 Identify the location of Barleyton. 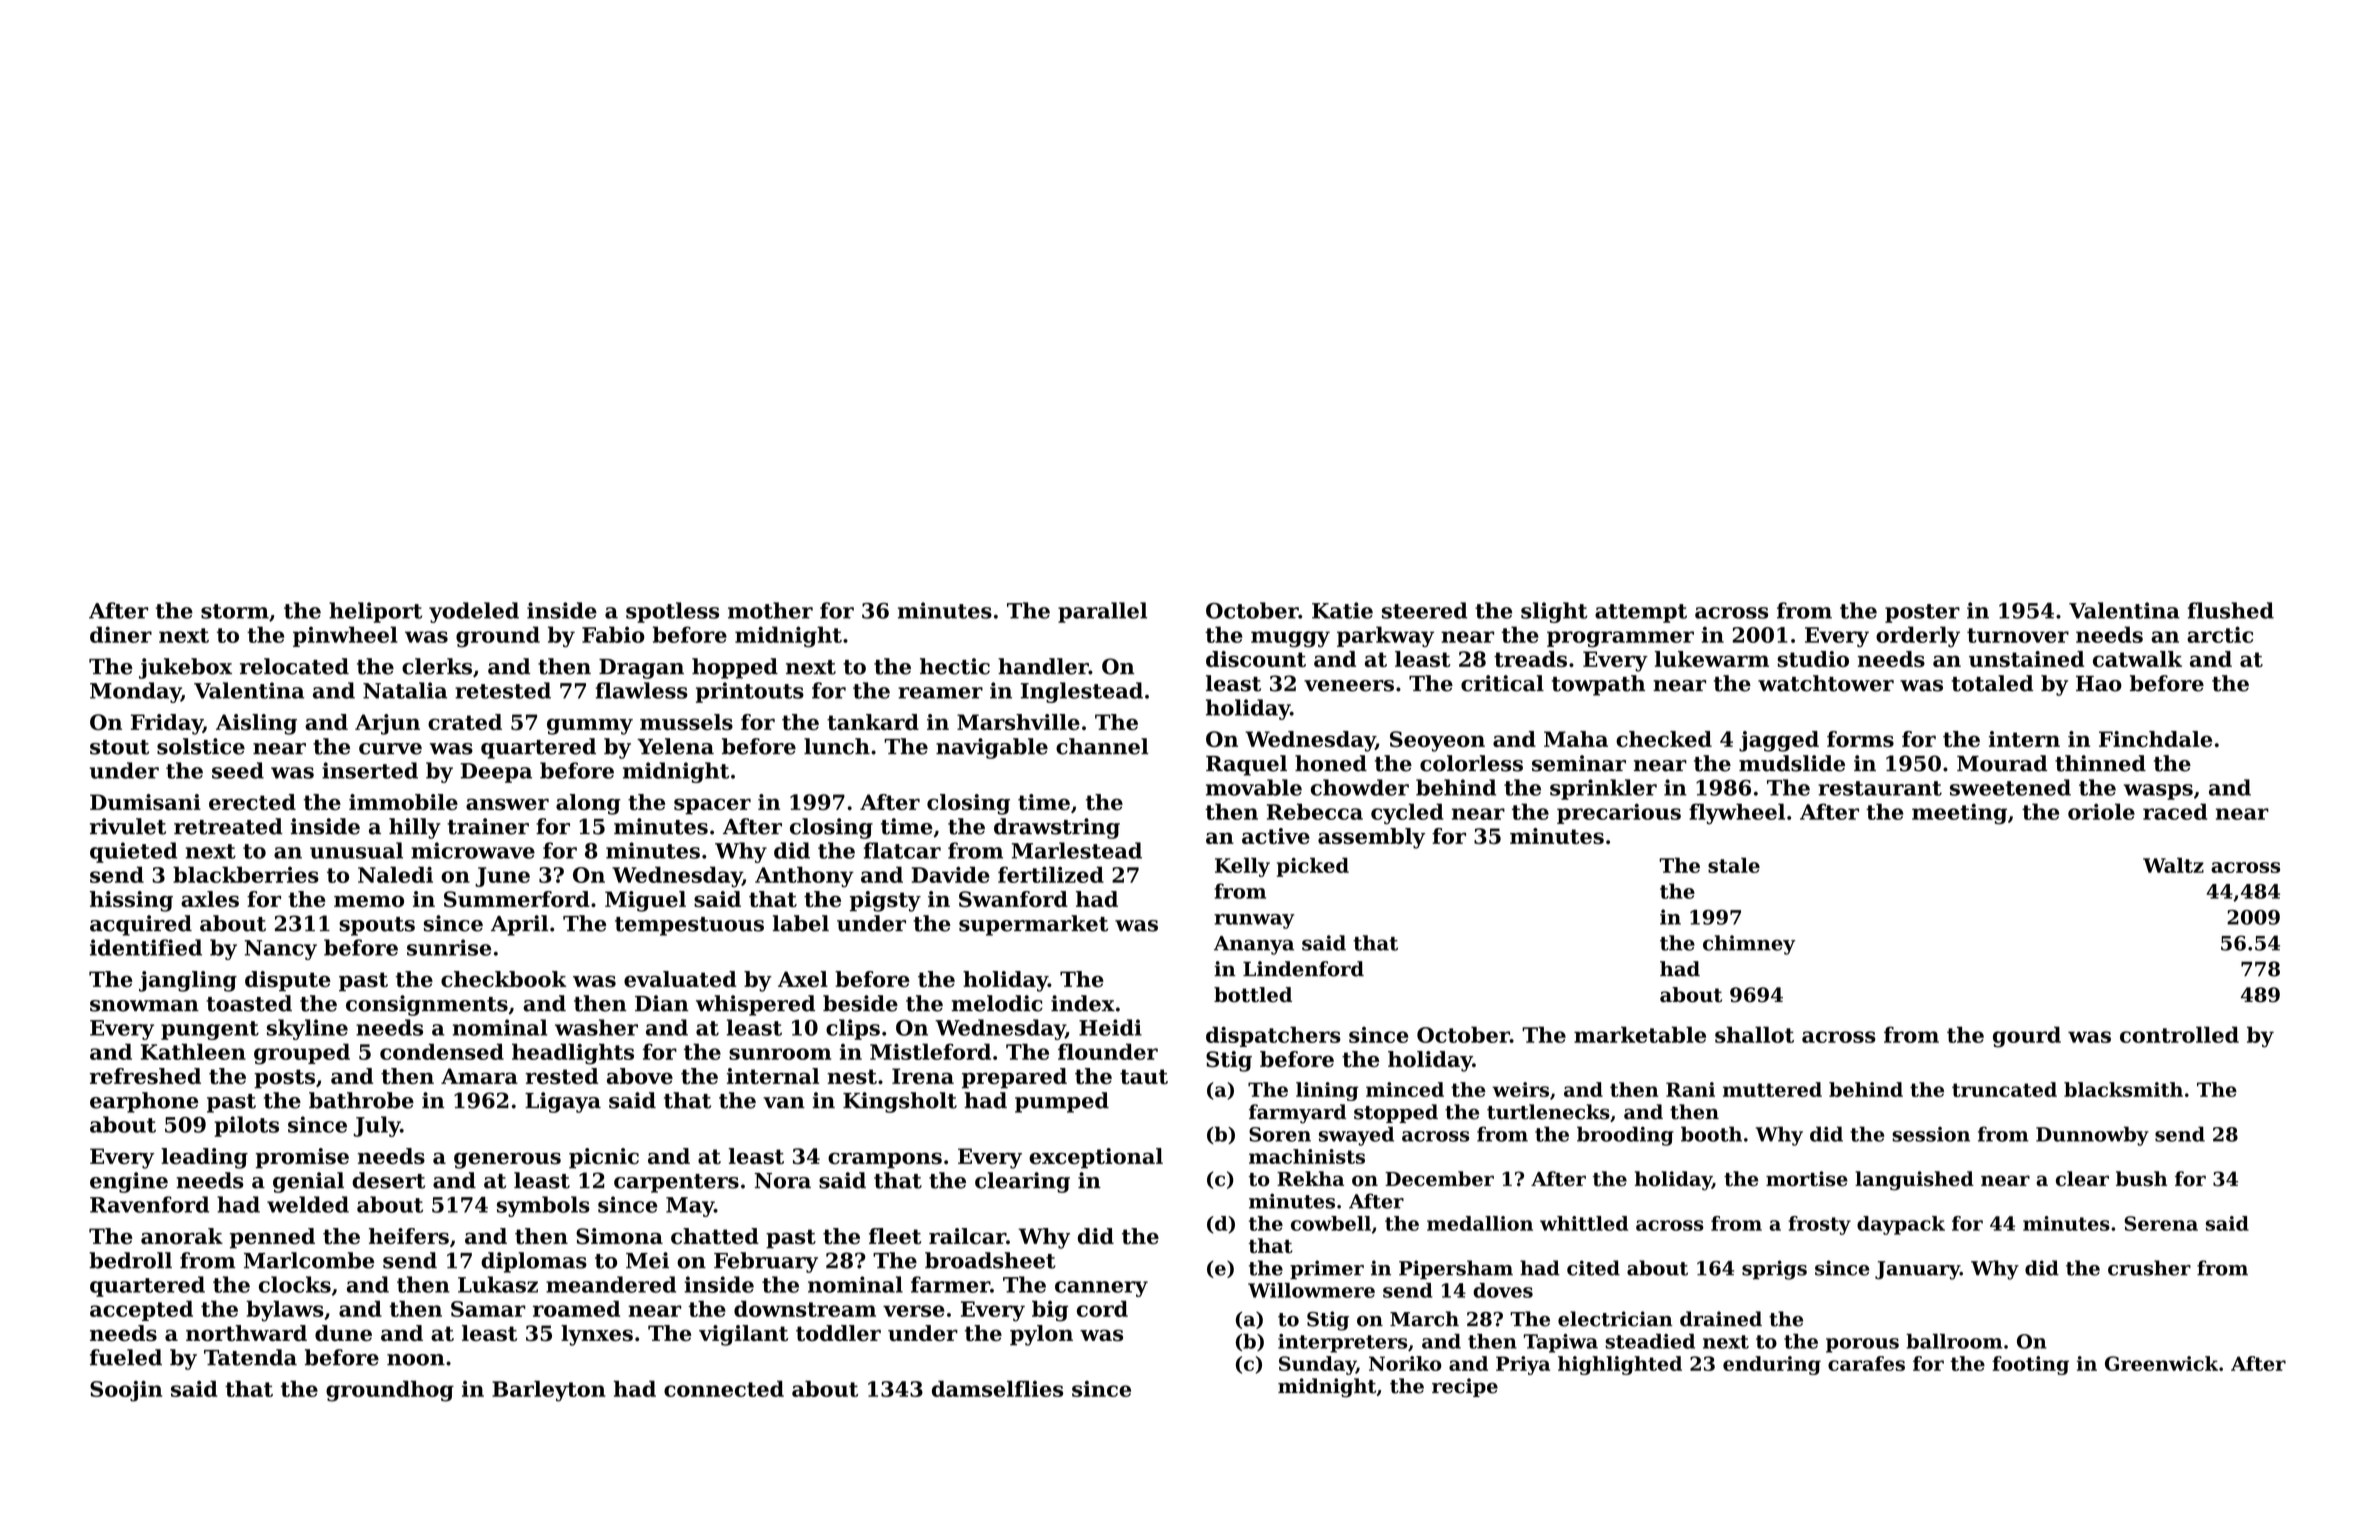
(549, 1391).
